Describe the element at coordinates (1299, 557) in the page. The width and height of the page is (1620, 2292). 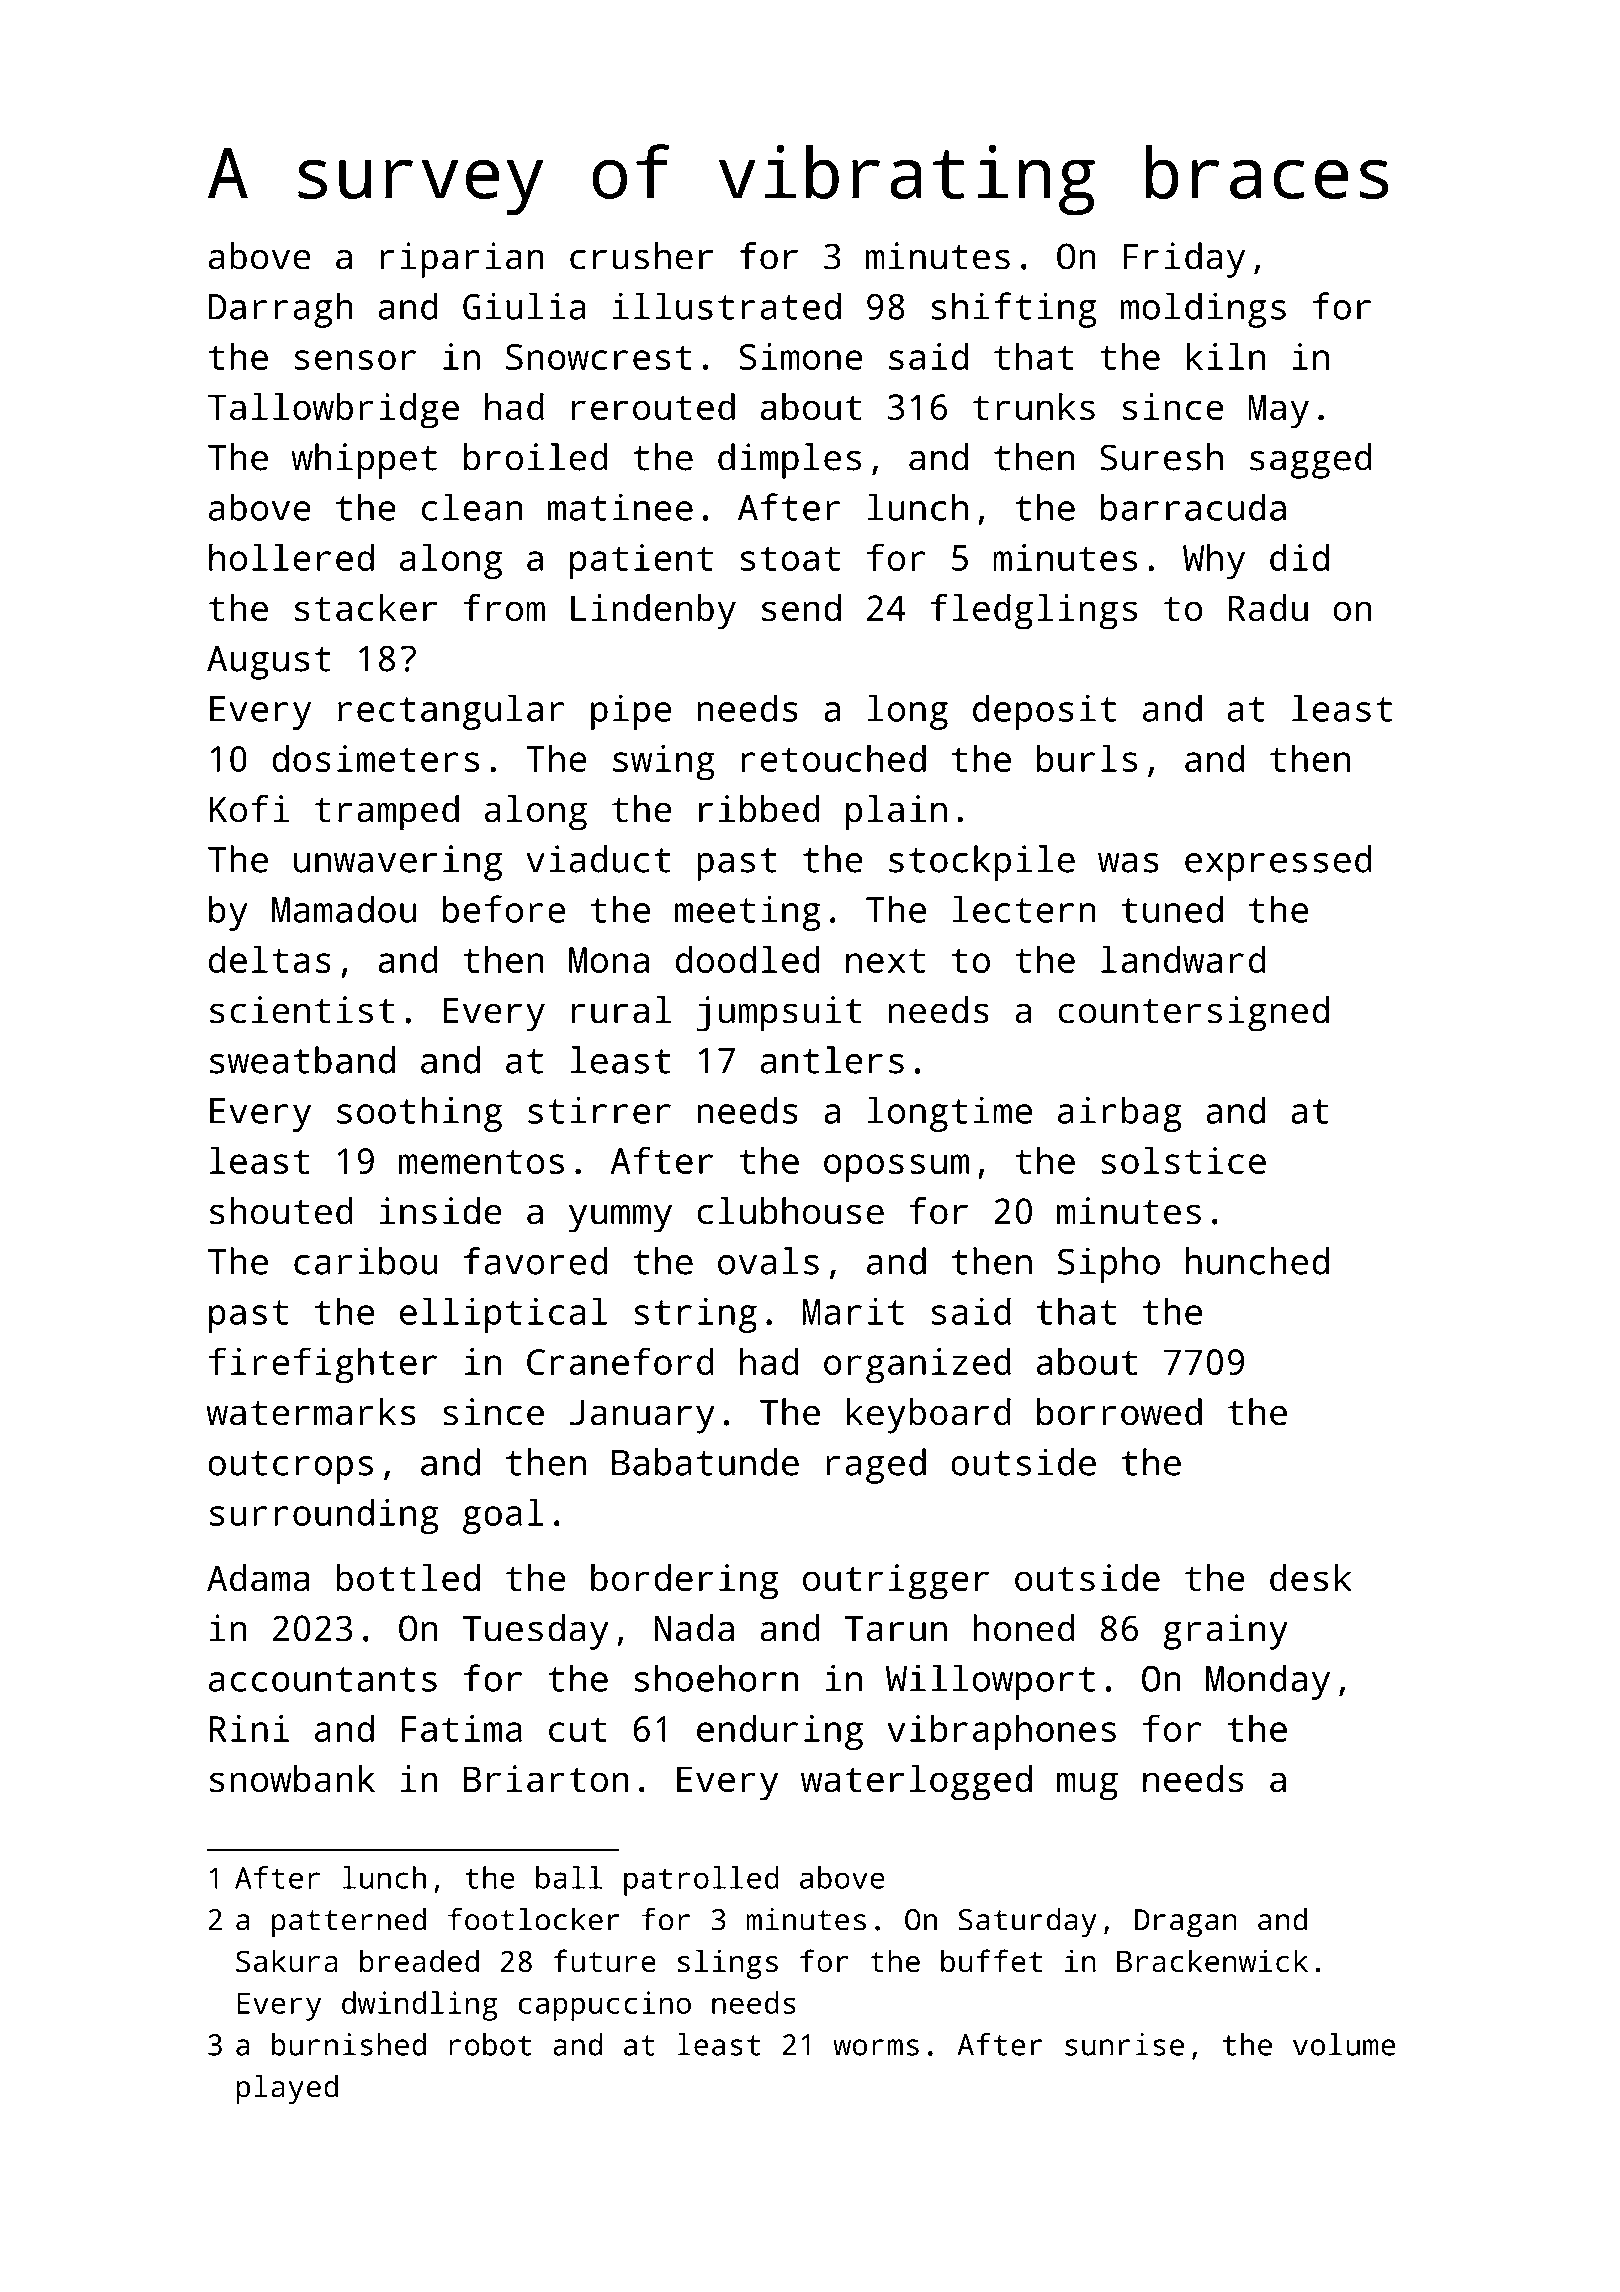
I see `did` at that location.
